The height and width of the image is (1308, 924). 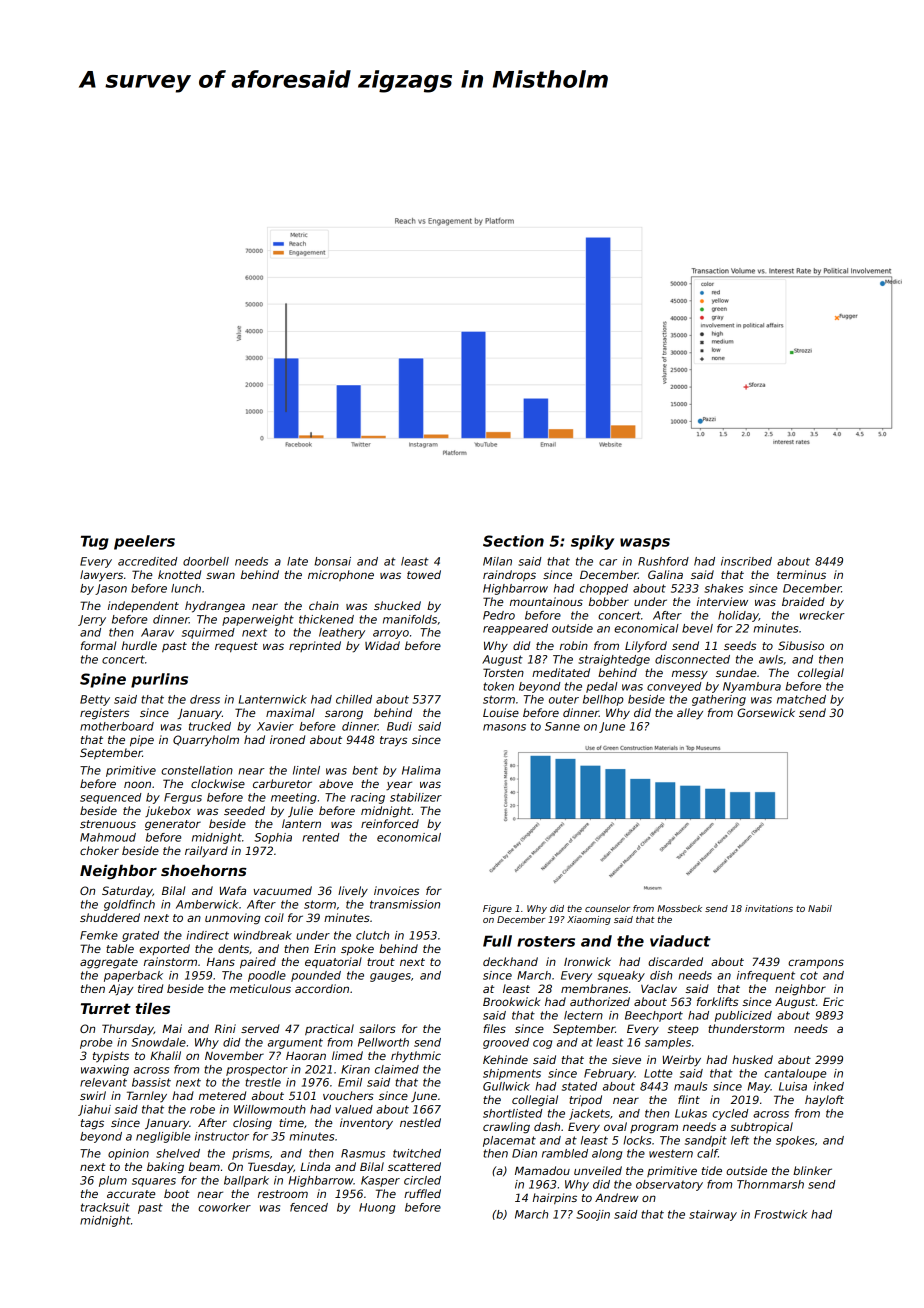 What do you see at coordinates (270, 1109) in the image?
I see `Willowmouth` at bounding box center [270, 1109].
